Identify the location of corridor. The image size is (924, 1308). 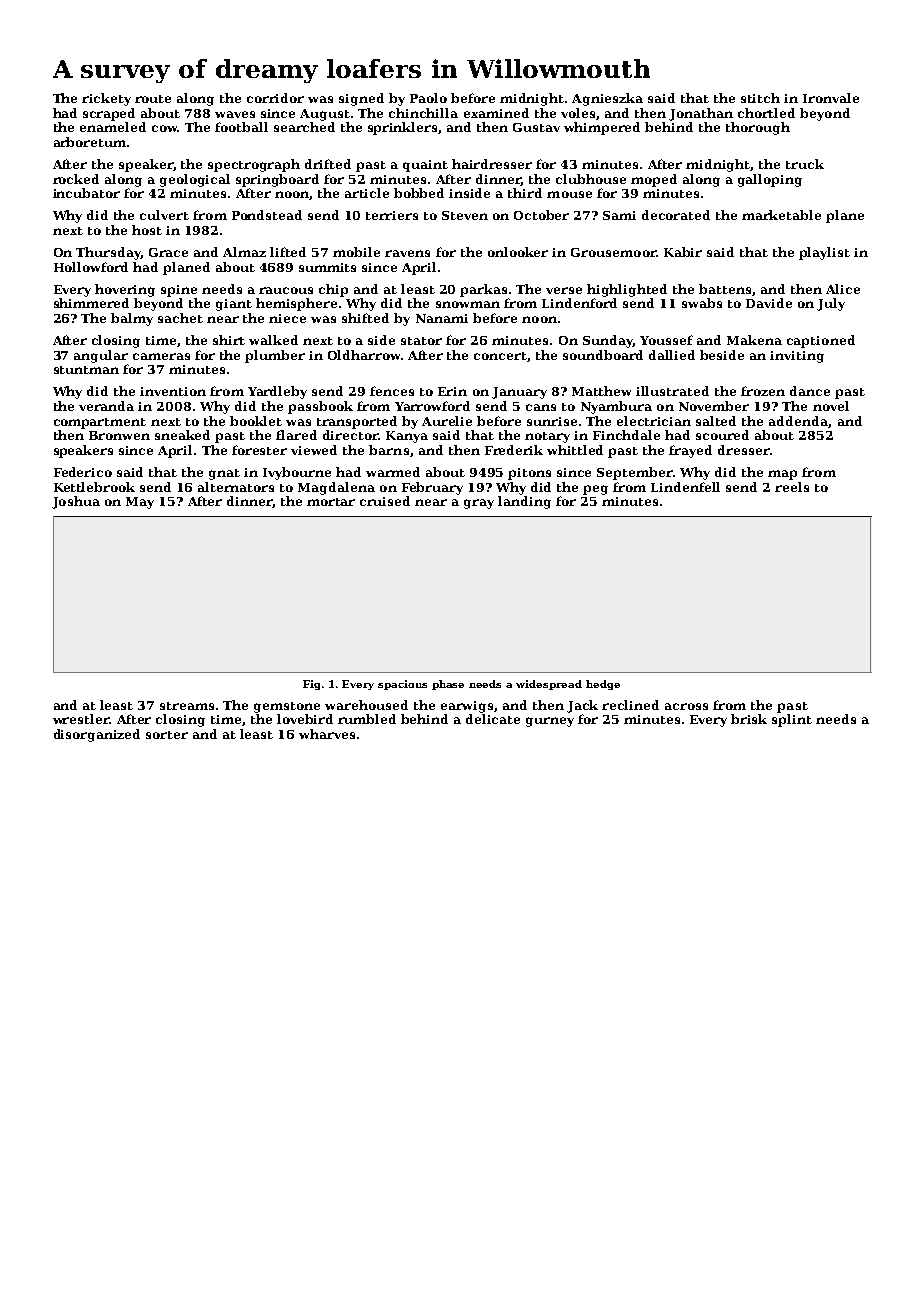
(275, 98).
